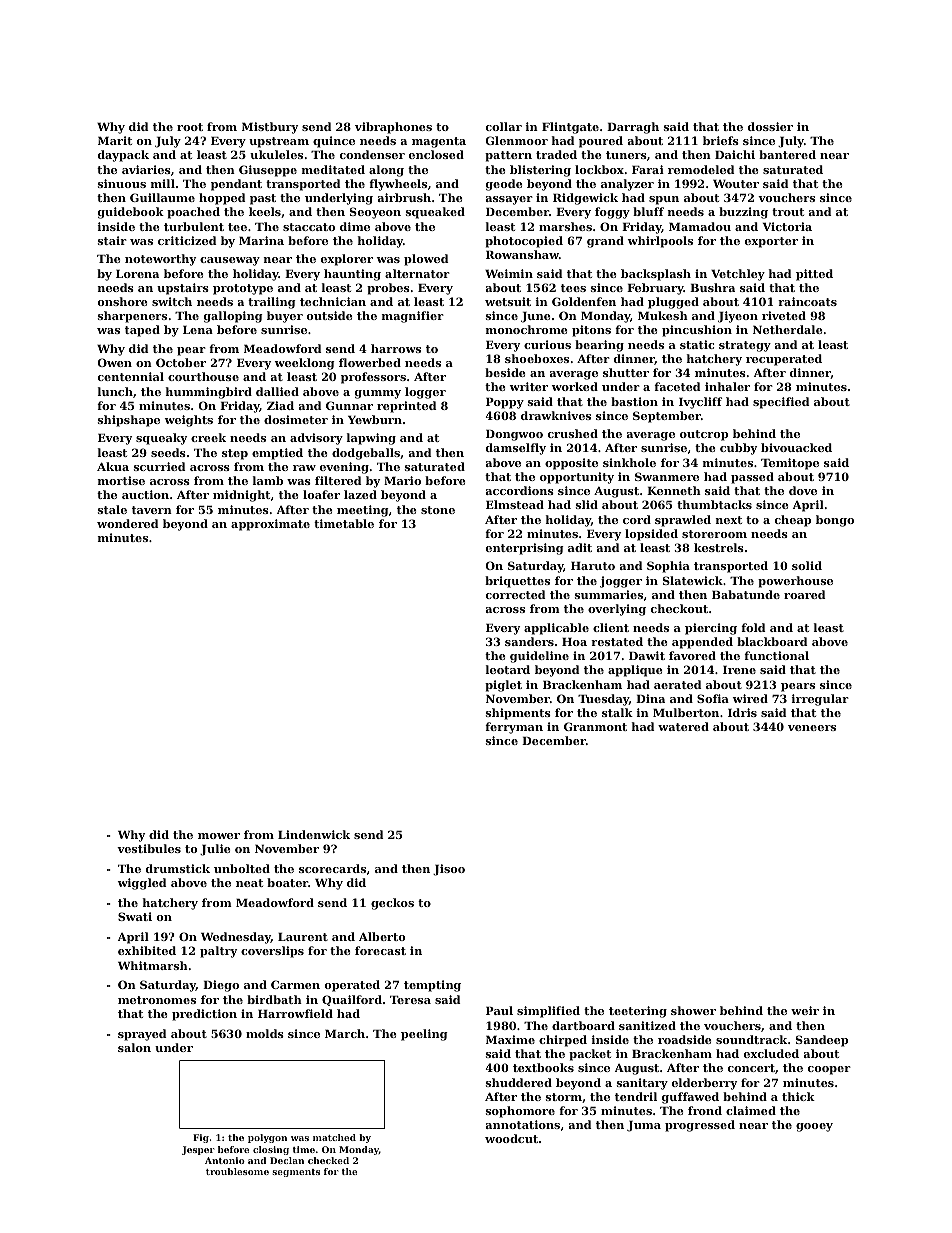 The height and width of the screenshot is (1233, 952). What do you see at coordinates (683, 726) in the screenshot?
I see `watered` at bounding box center [683, 726].
